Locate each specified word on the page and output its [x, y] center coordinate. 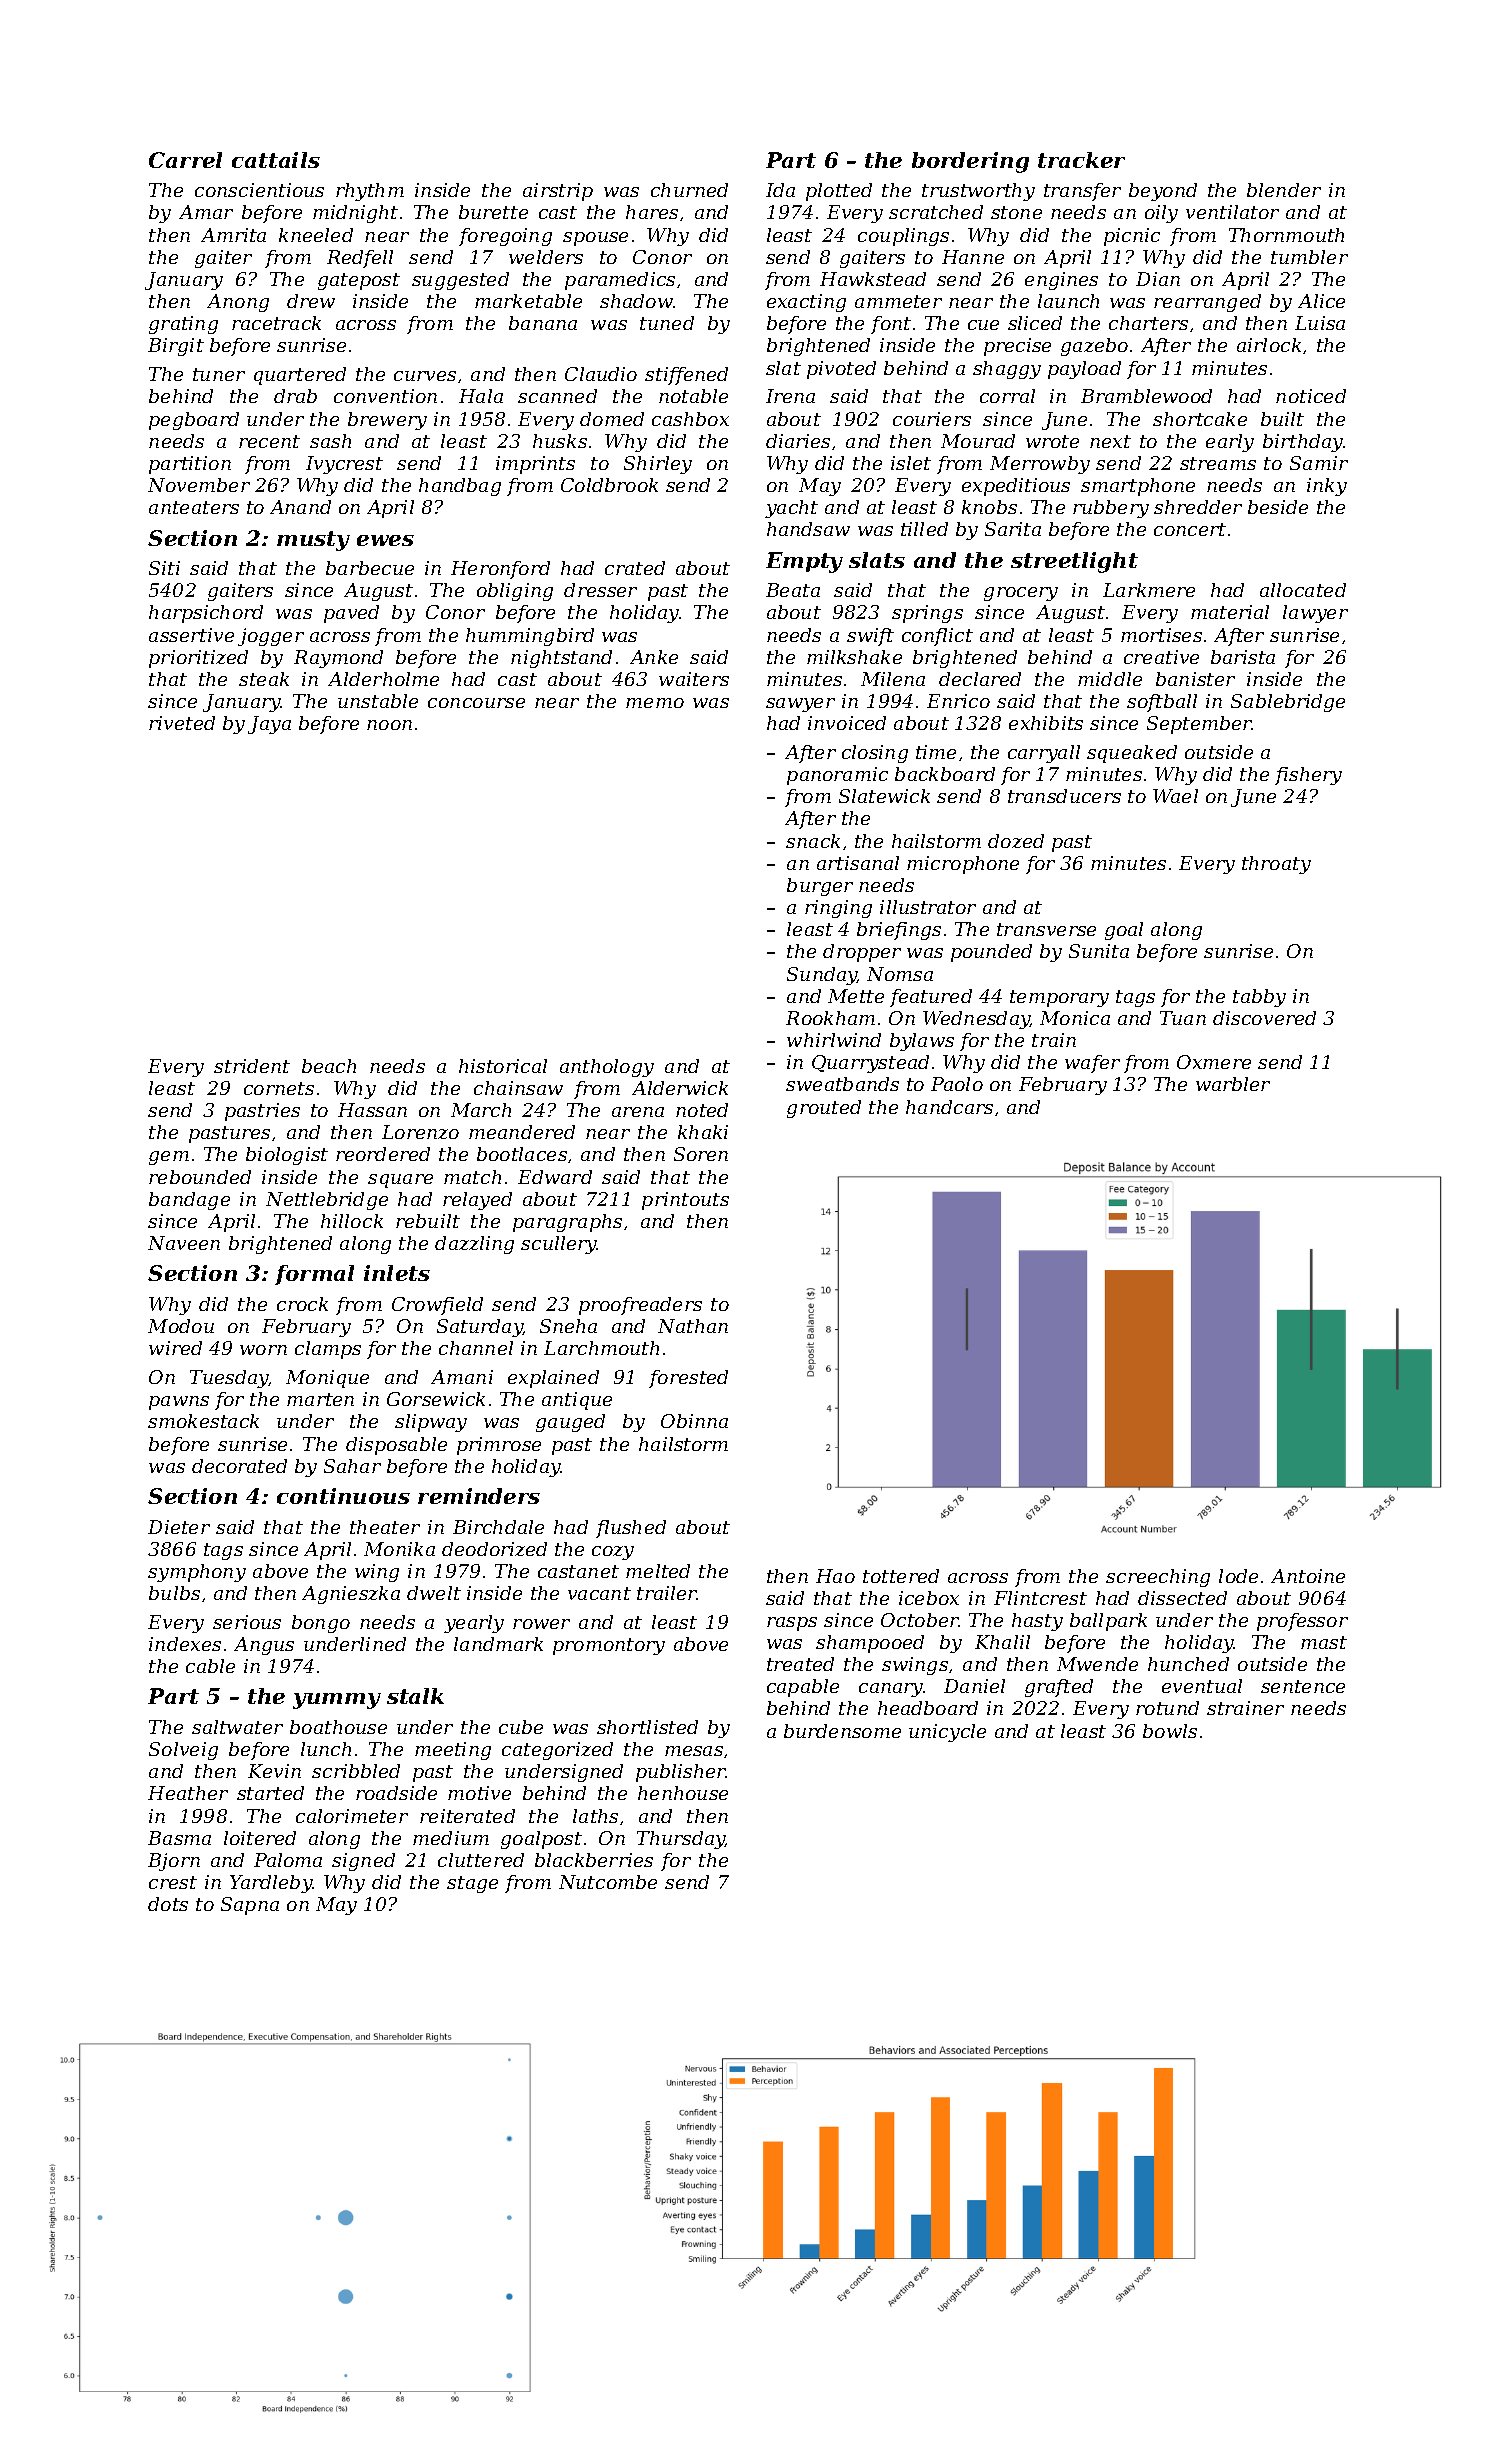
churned [689, 190]
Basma [179, 1838]
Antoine [1308, 1576]
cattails [276, 160]
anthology [607, 1068]
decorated [239, 1466]
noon [389, 725]
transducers [1064, 796]
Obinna [694, 1421]
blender [1284, 190]
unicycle [947, 1733]
